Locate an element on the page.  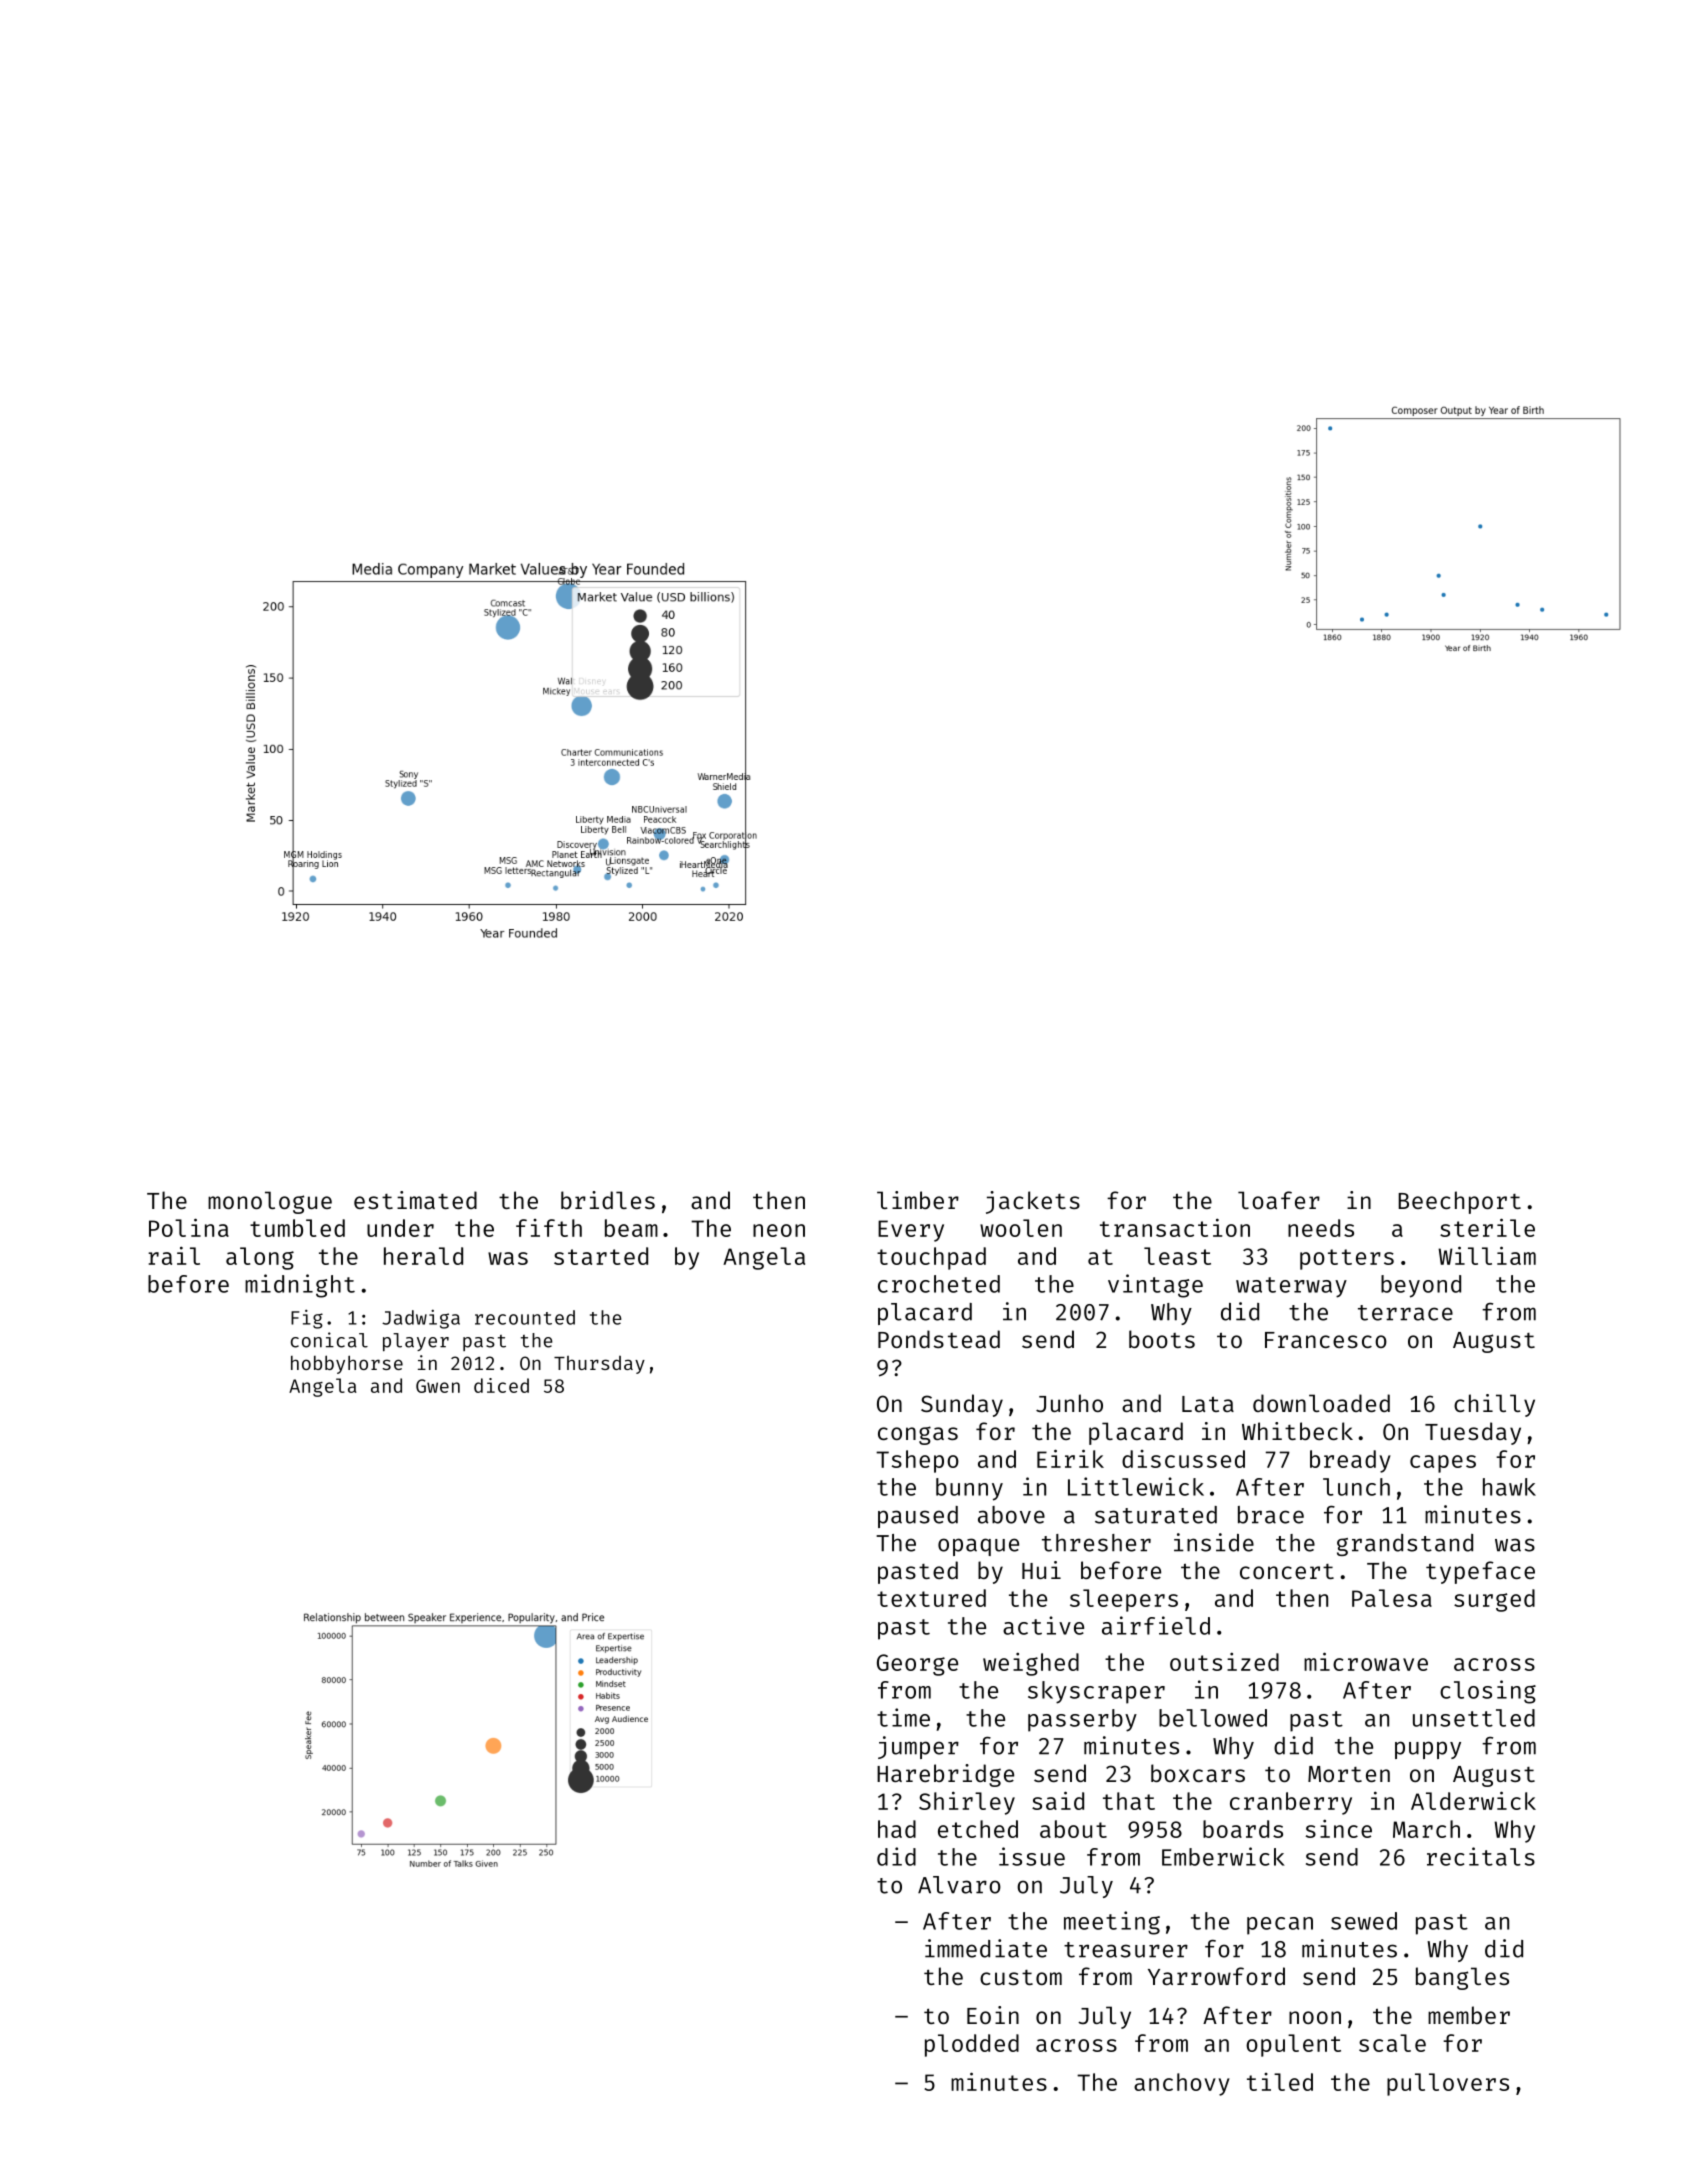
loafer is located at coordinates (1279, 1200).
